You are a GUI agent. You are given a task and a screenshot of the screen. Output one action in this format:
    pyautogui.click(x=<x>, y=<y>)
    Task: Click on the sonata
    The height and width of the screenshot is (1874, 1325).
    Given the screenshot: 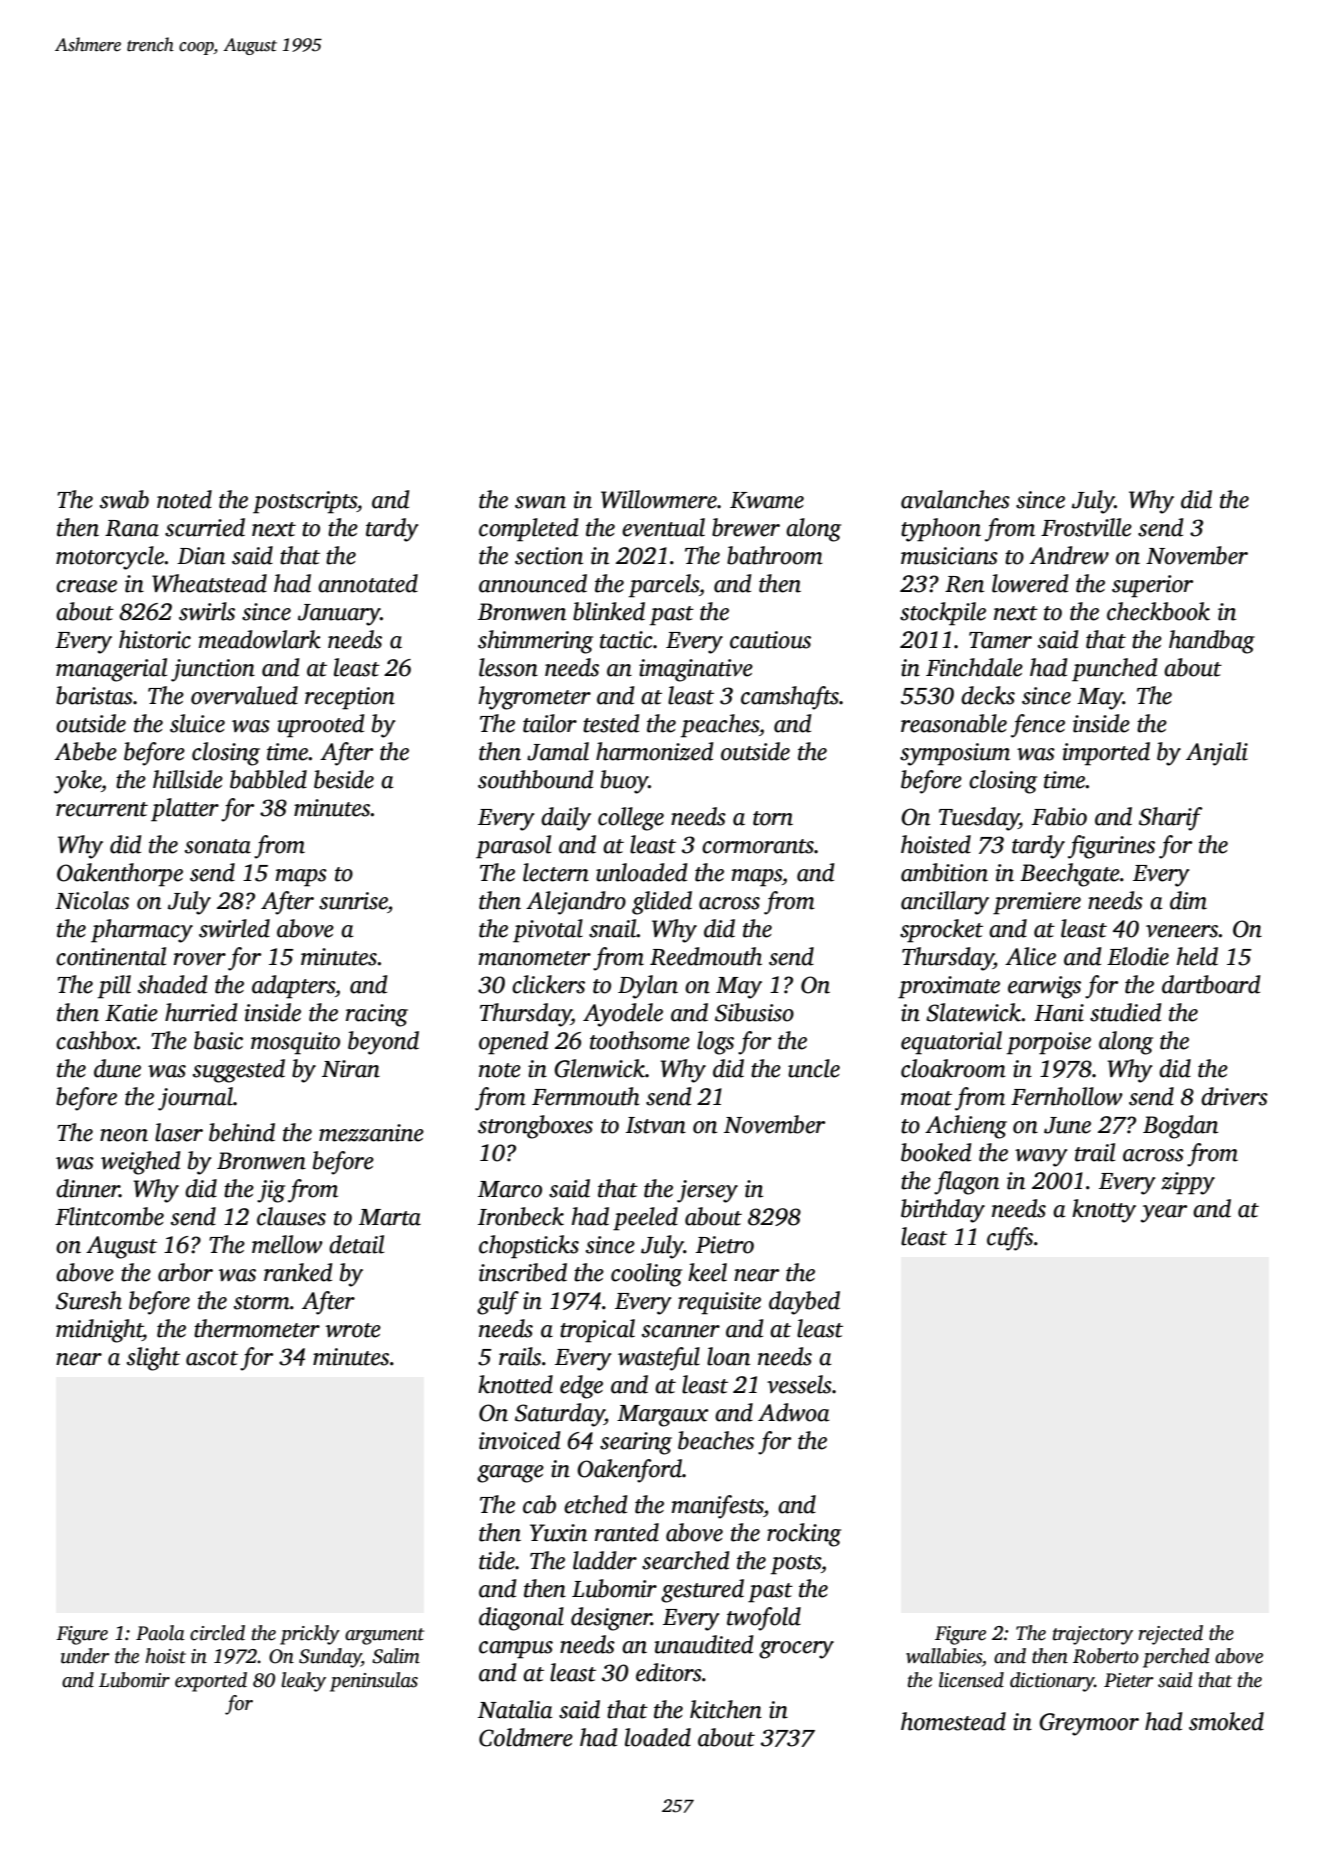 What is the action you would take?
    pyautogui.click(x=218, y=846)
